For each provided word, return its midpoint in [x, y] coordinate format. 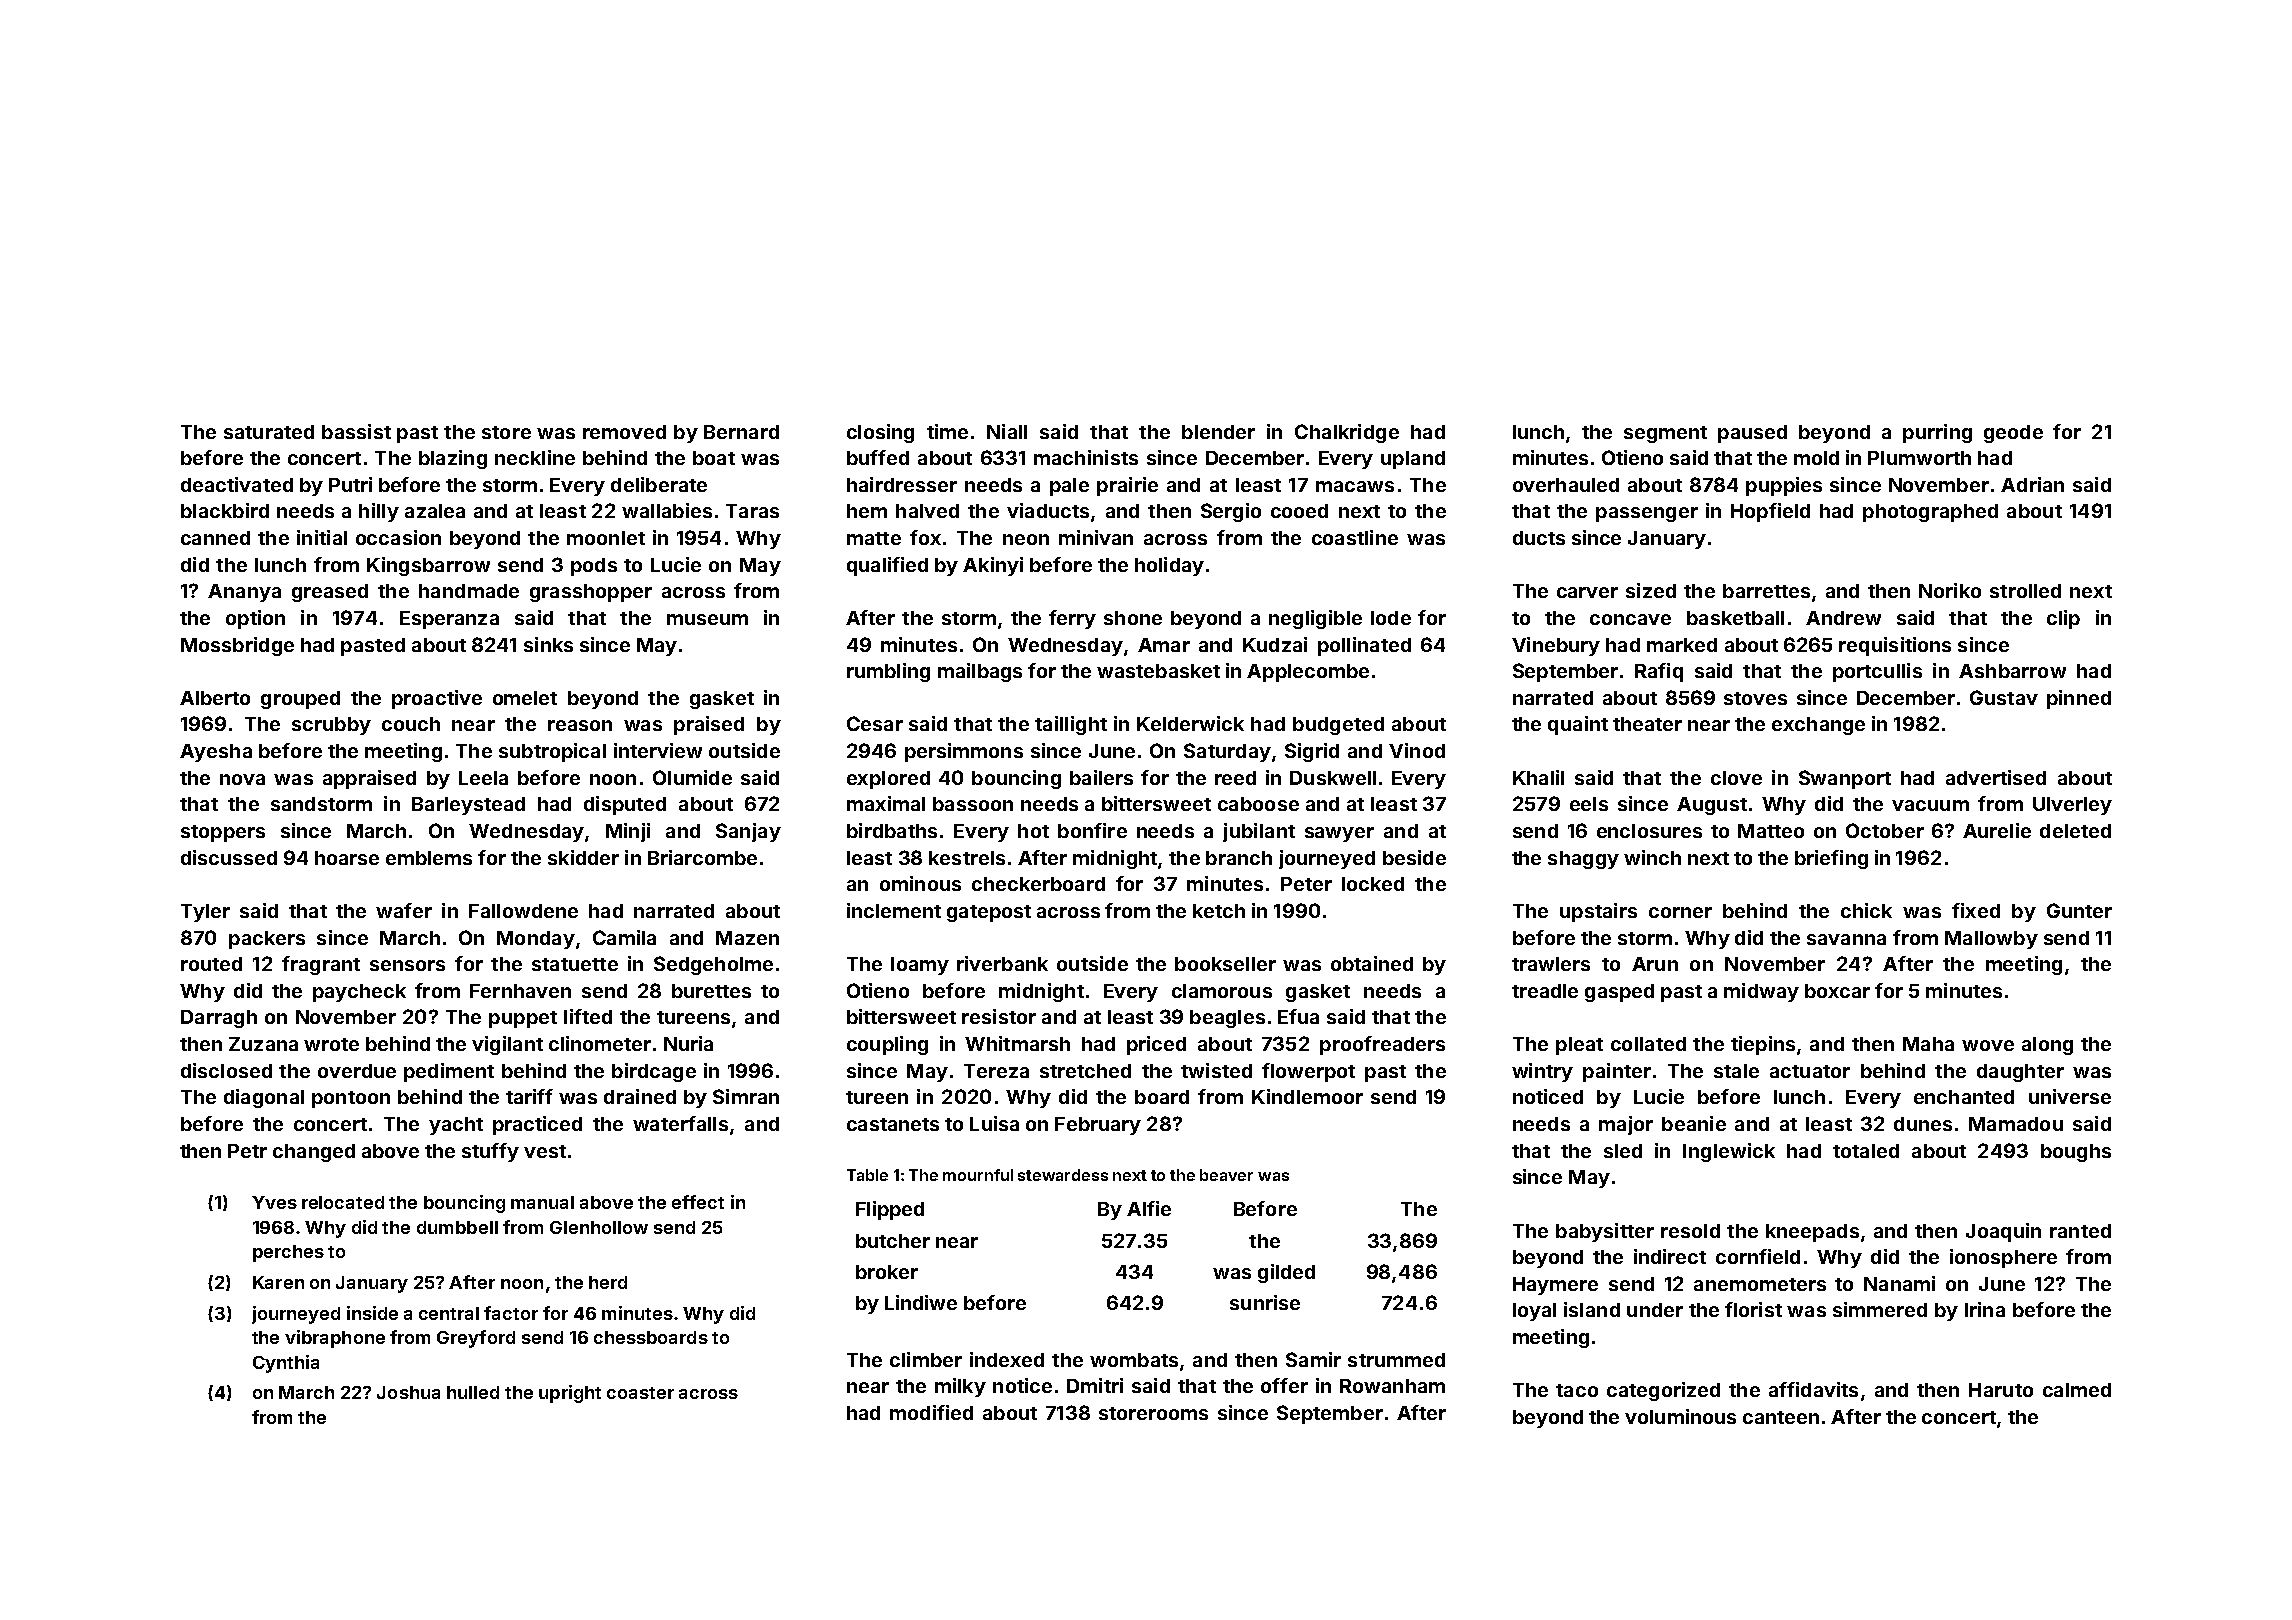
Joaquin [2003, 1232]
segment [1665, 434]
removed [624, 432]
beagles [1227, 1019]
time [947, 431]
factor [511, 1313]
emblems [429, 858]
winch [1652, 857]
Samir [1313, 1359]
